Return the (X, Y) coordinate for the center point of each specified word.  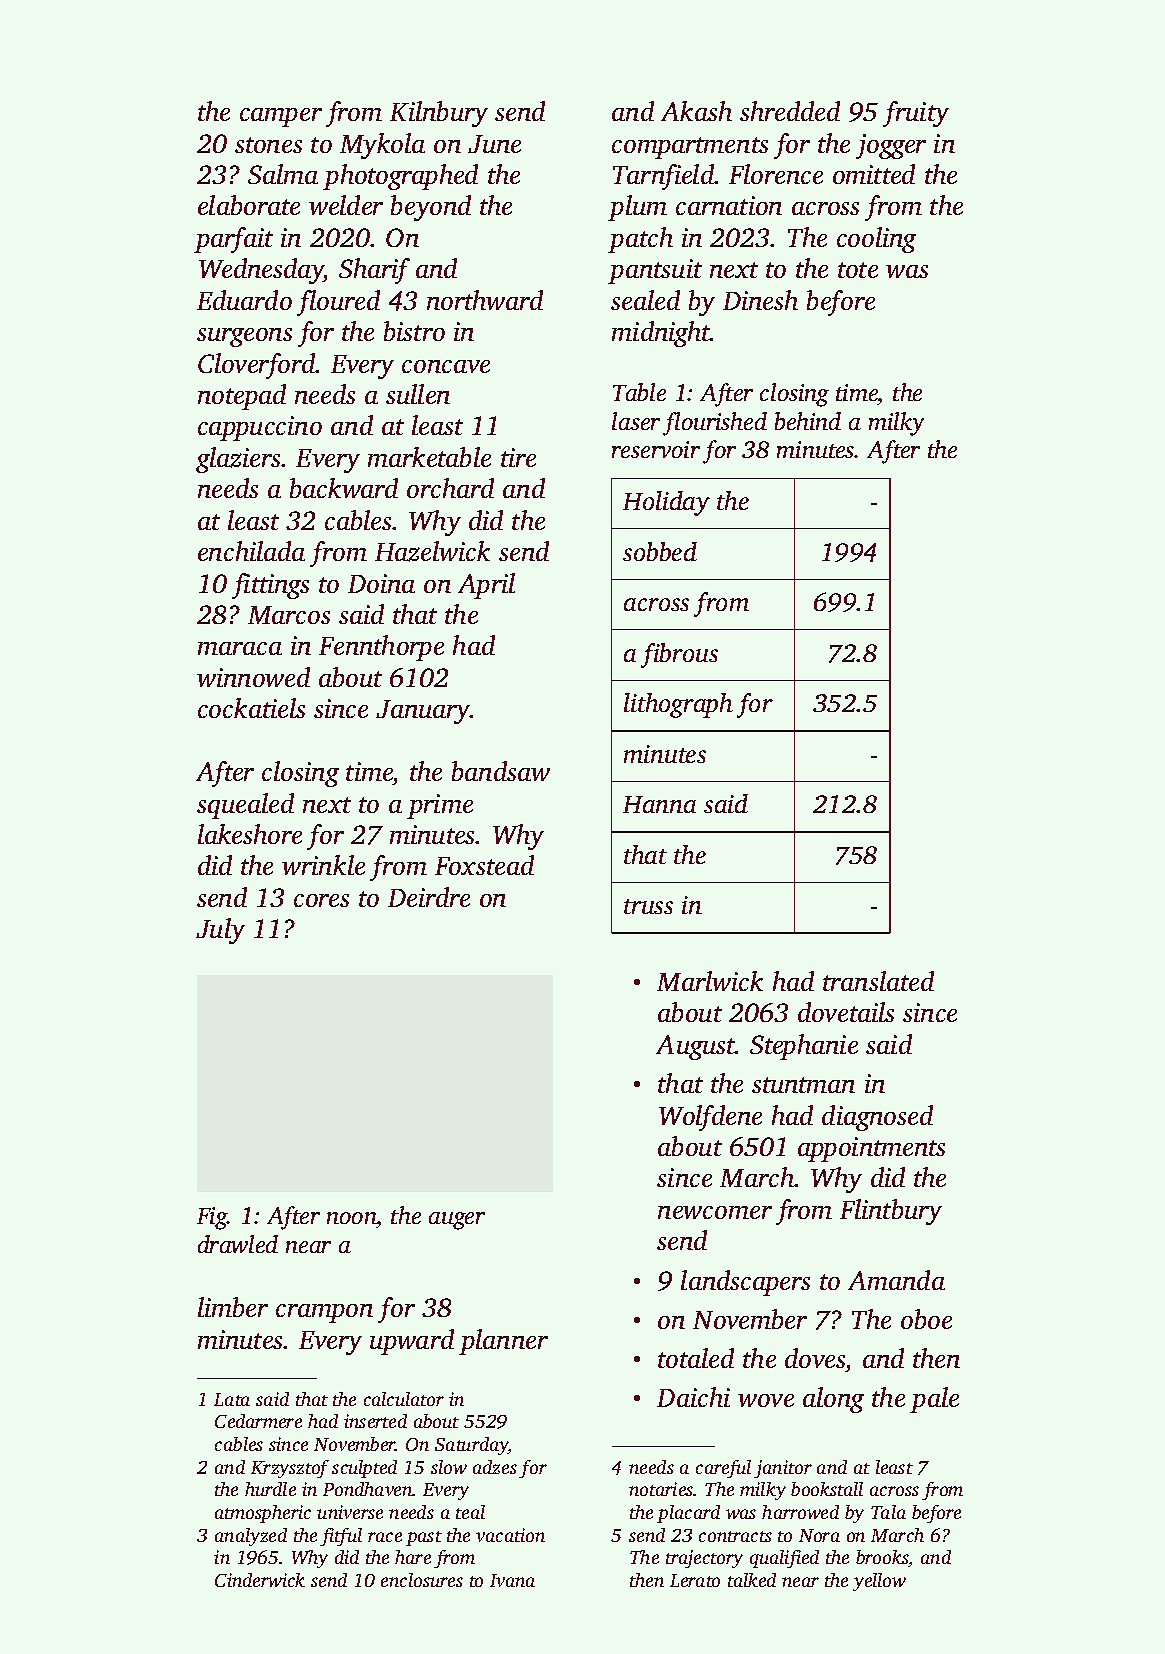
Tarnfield (664, 177)
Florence (776, 174)
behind (808, 421)
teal (470, 1512)
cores (321, 900)
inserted (375, 1421)
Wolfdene (710, 1118)
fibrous (679, 655)
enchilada (251, 551)
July (220, 931)
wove (766, 1400)
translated (878, 981)
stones (268, 145)
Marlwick (710, 981)
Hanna (659, 804)
